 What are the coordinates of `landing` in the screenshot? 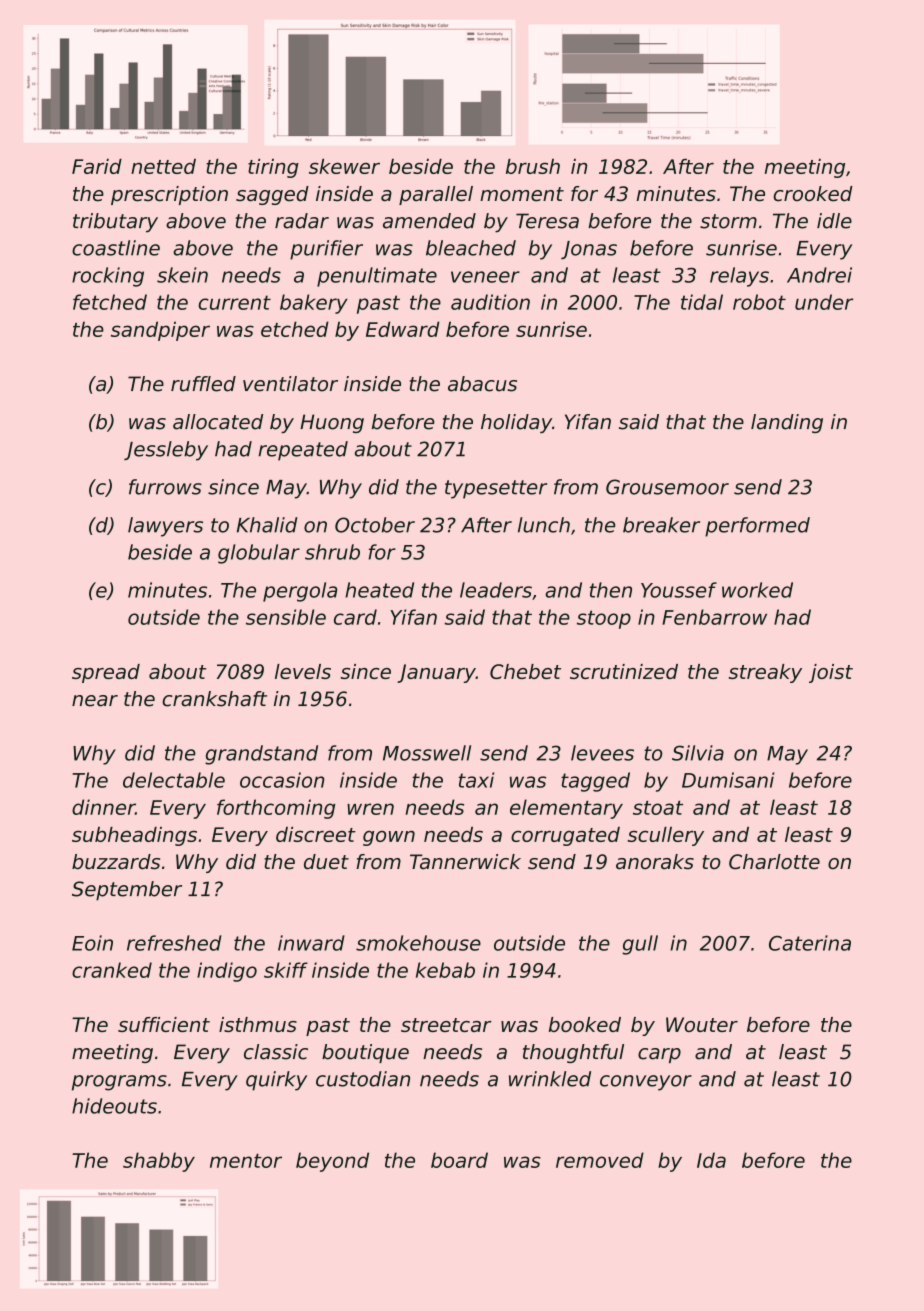 It's located at (787, 423).
